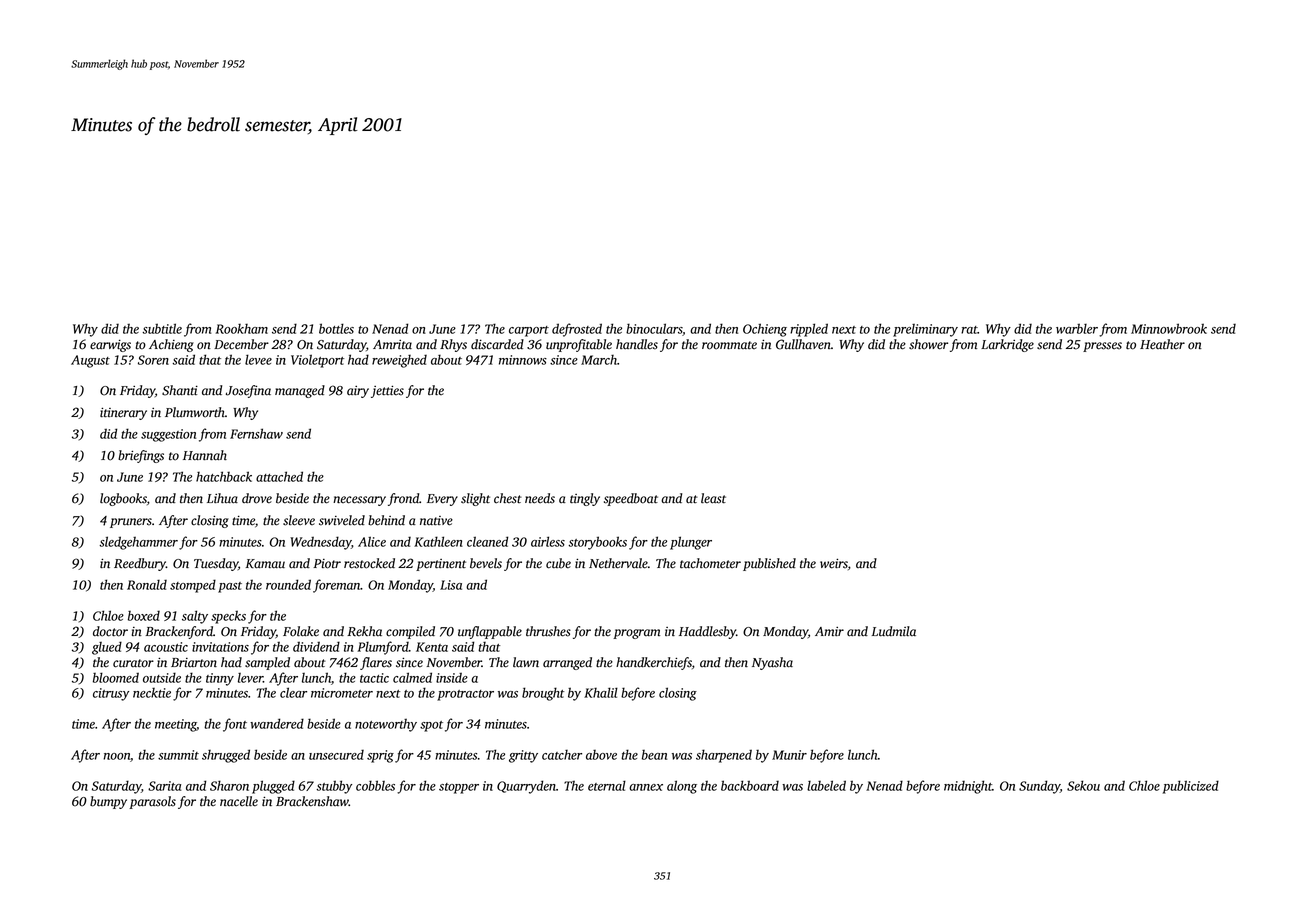 This document has height=924, width=1308. Describe the element at coordinates (834, 563) in the document. I see `weirs` at that location.
